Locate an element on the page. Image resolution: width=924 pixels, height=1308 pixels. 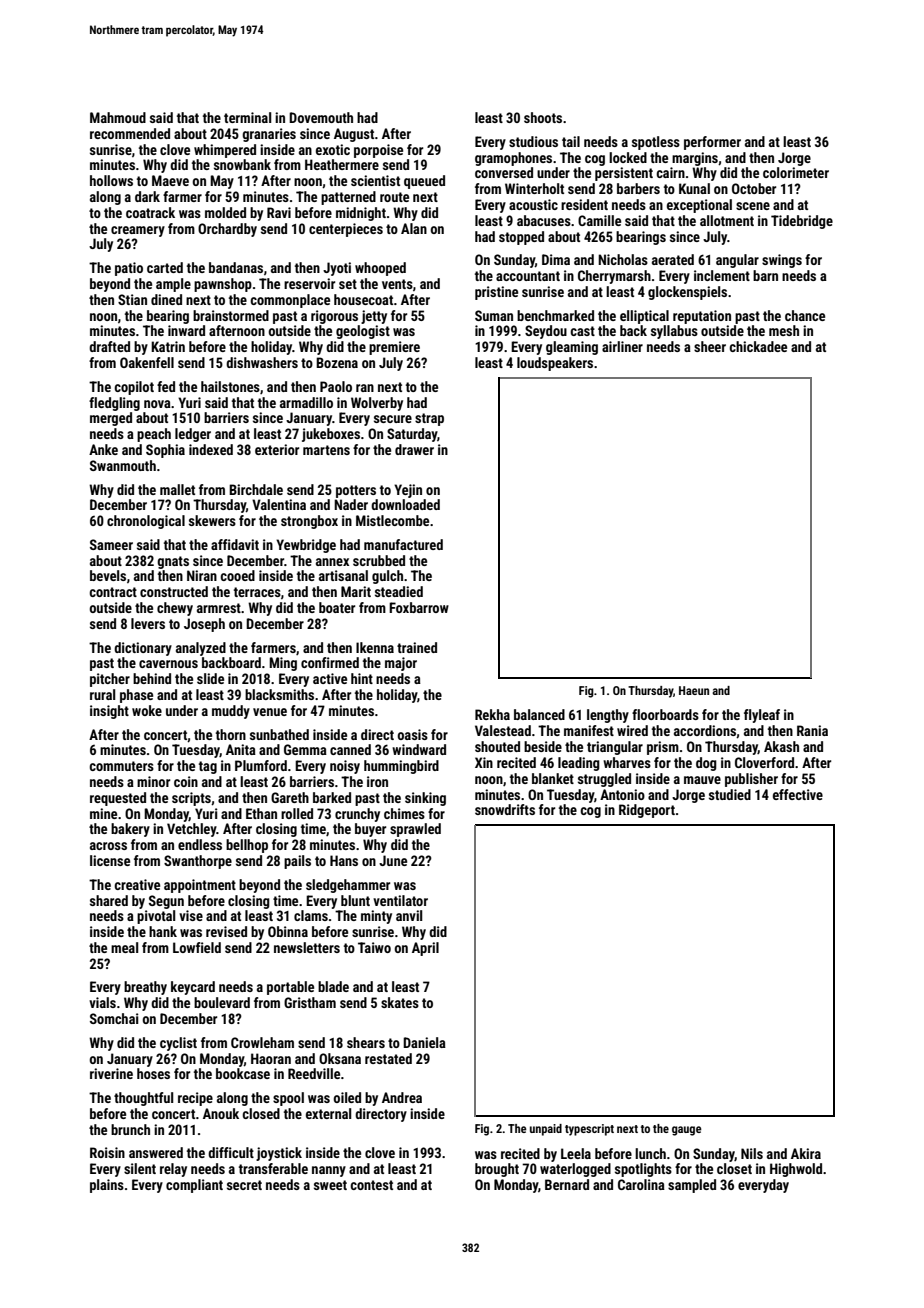
Bernard is located at coordinates (567, 1184).
